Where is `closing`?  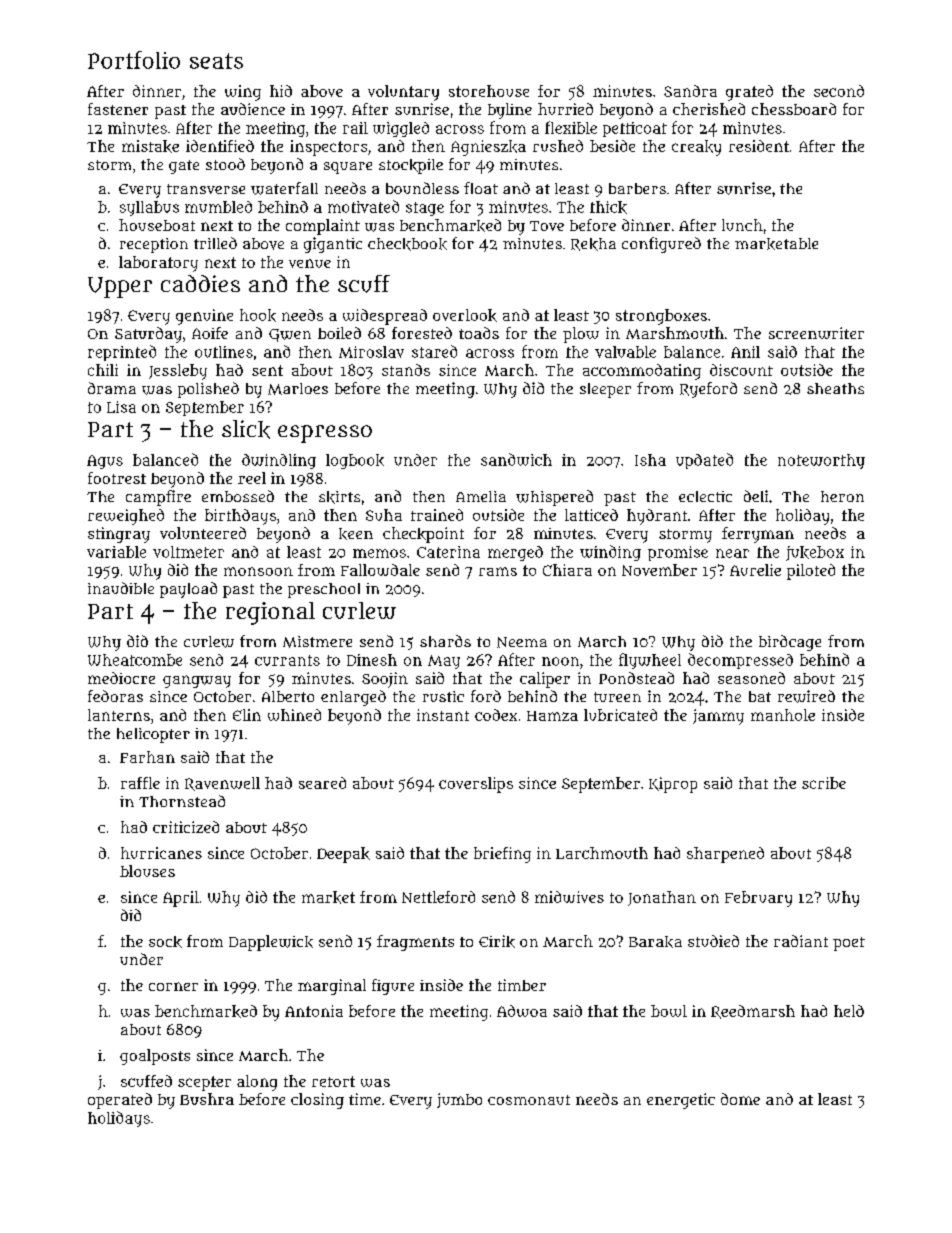 closing is located at coordinates (317, 1101).
